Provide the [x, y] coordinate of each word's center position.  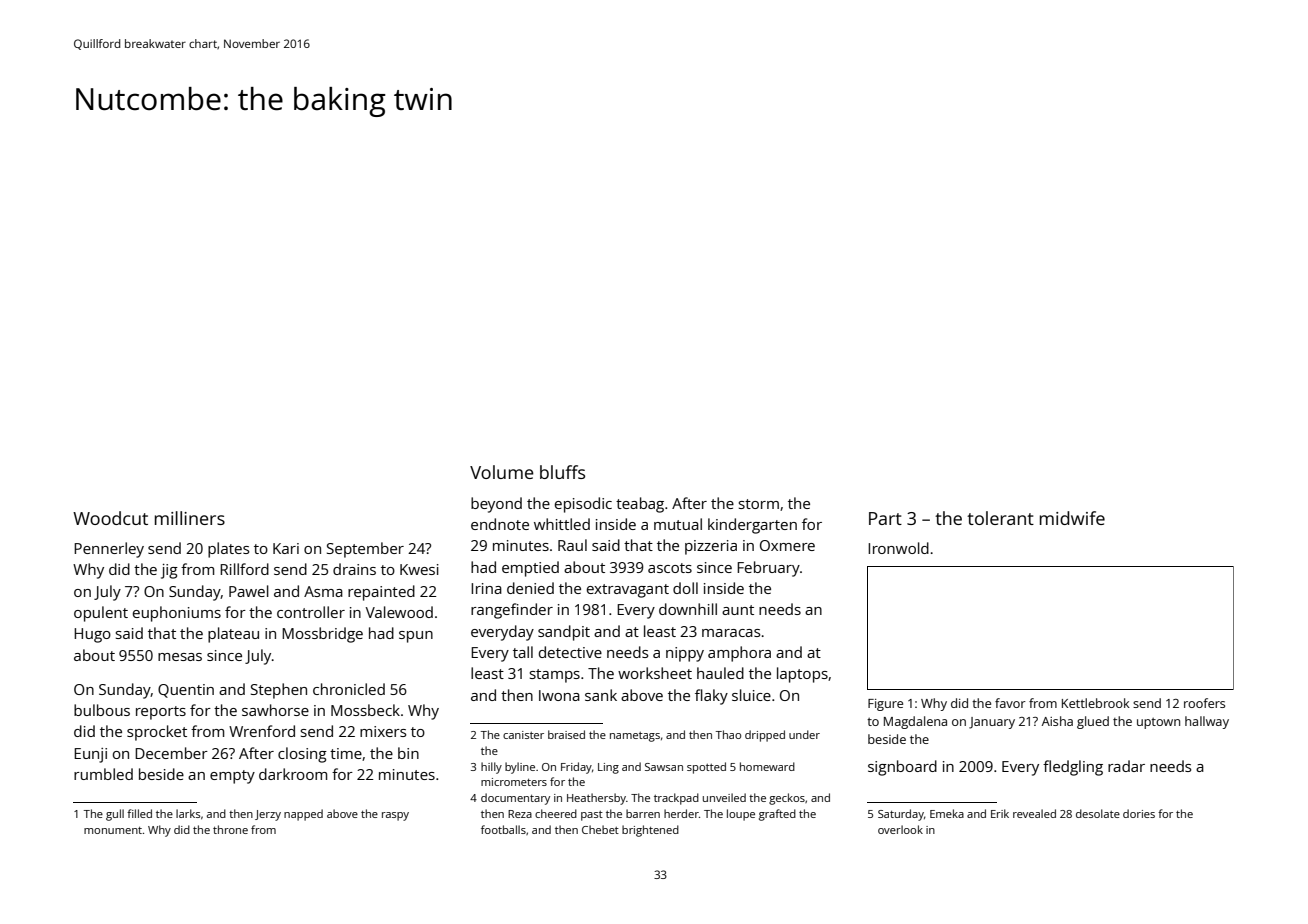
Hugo [92, 635]
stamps [555, 676]
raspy [395, 816]
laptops [802, 675]
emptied [530, 569]
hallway [1207, 722]
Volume [502, 472]
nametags [635, 737]
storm [759, 504]
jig [169, 571]
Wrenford [262, 731]
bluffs [562, 472]
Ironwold [898, 548]
